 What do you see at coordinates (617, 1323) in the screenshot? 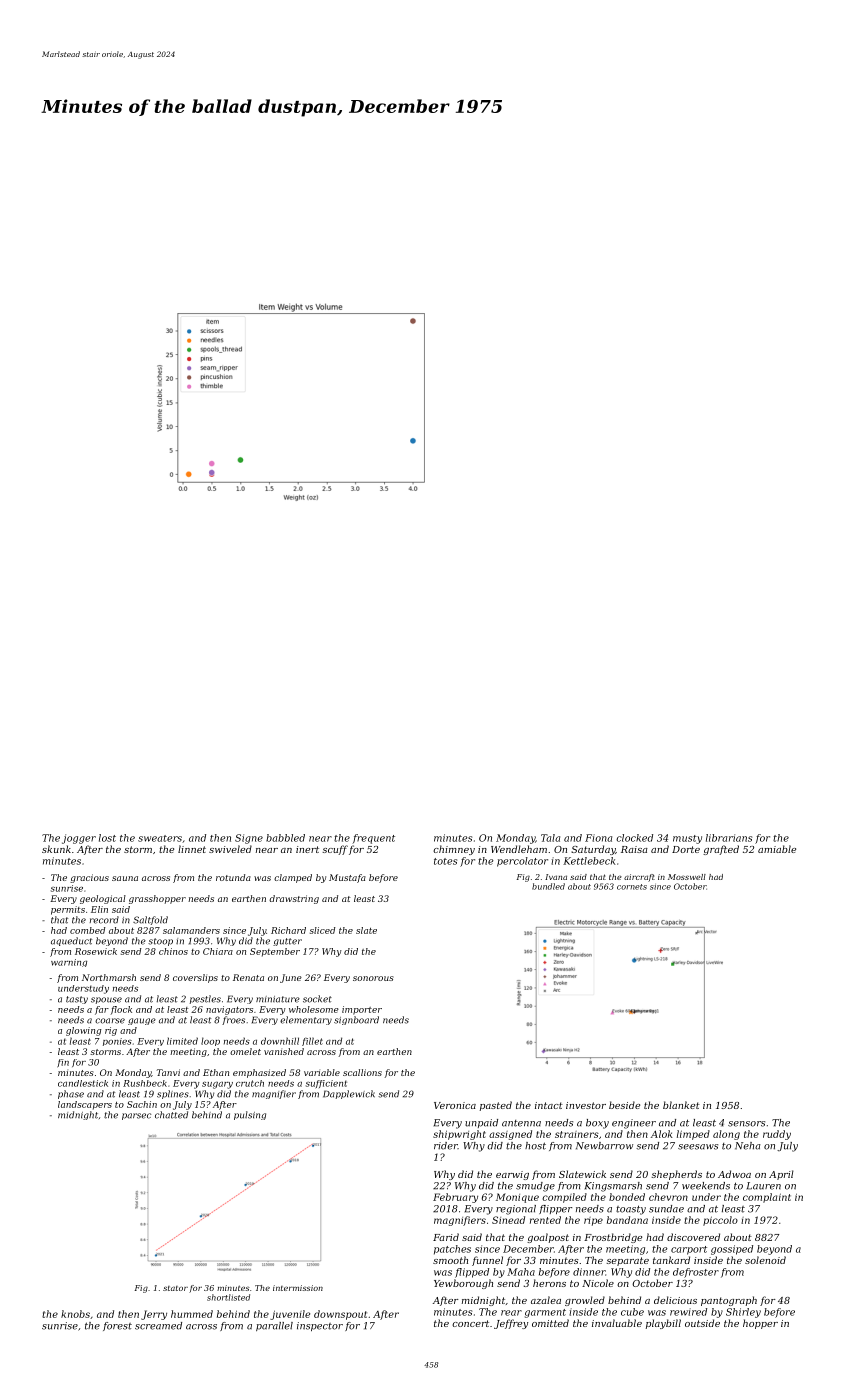
I see `invaluable` at bounding box center [617, 1323].
